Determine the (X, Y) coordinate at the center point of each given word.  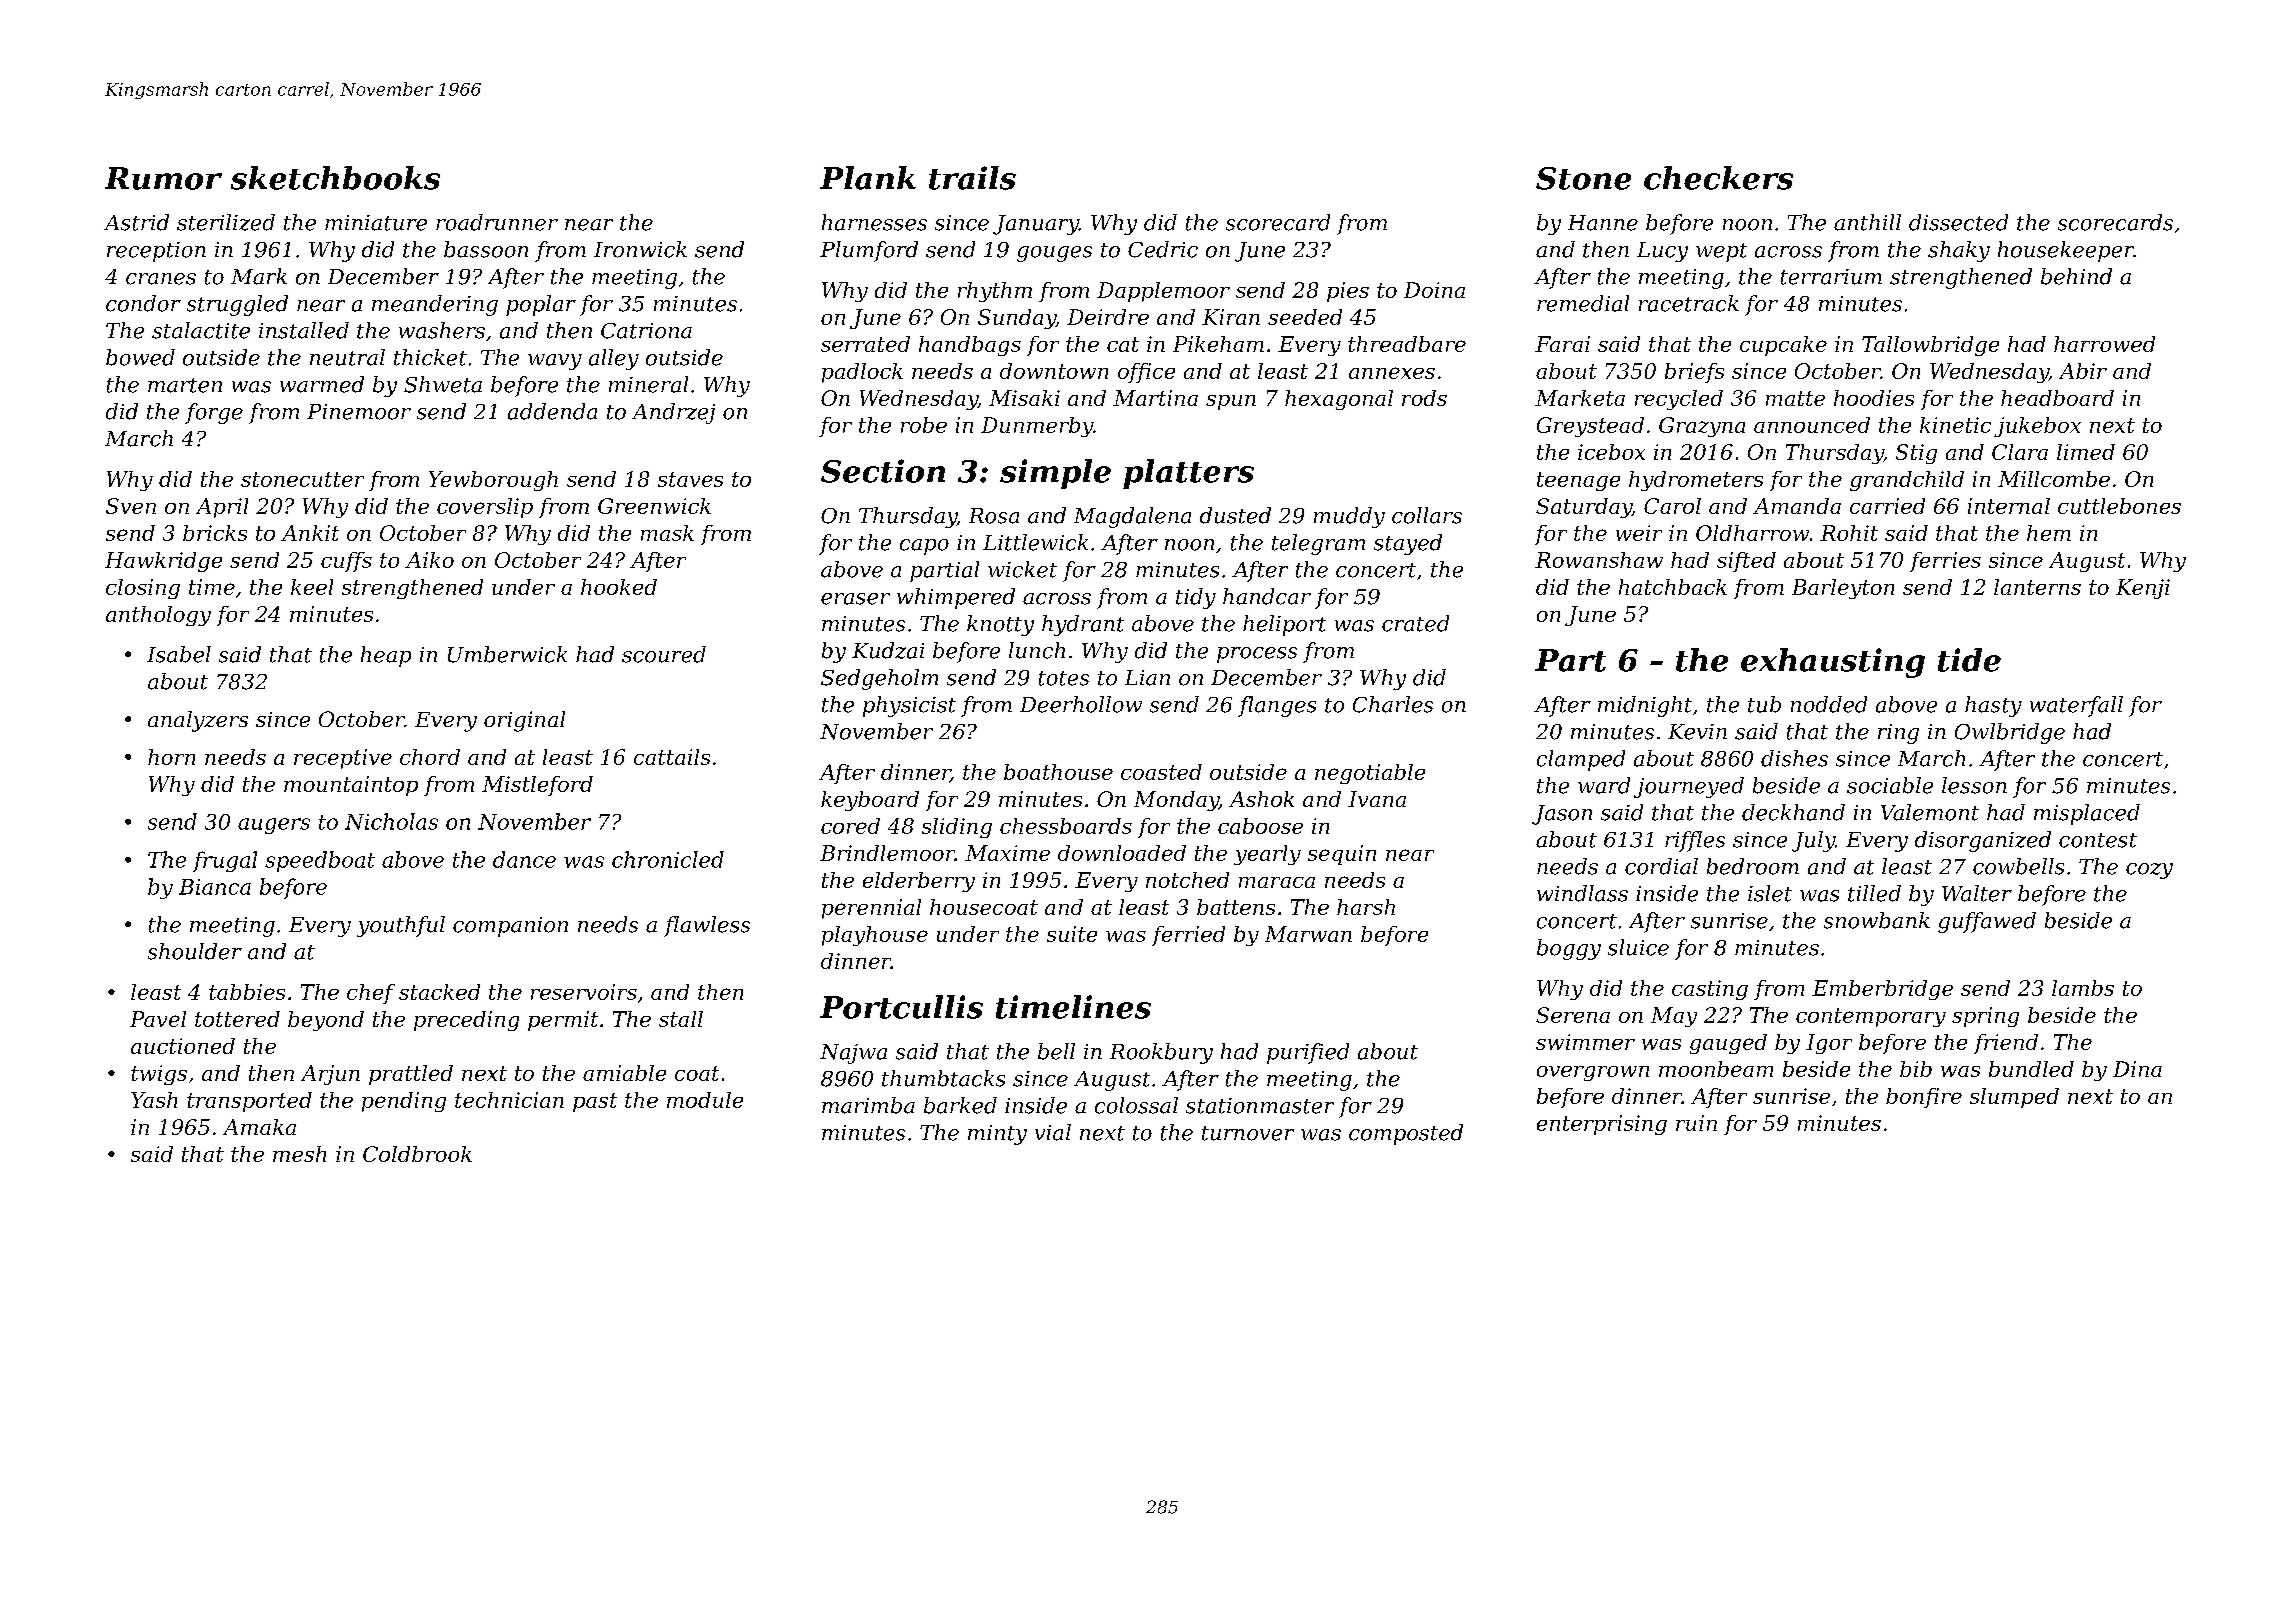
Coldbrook (417, 1154)
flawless (707, 926)
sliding (957, 828)
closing (143, 589)
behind (2076, 276)
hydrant (1083, 625)
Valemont (1930, 812)
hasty (1993, 706)
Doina (1434, 290)
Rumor (163, 178)
